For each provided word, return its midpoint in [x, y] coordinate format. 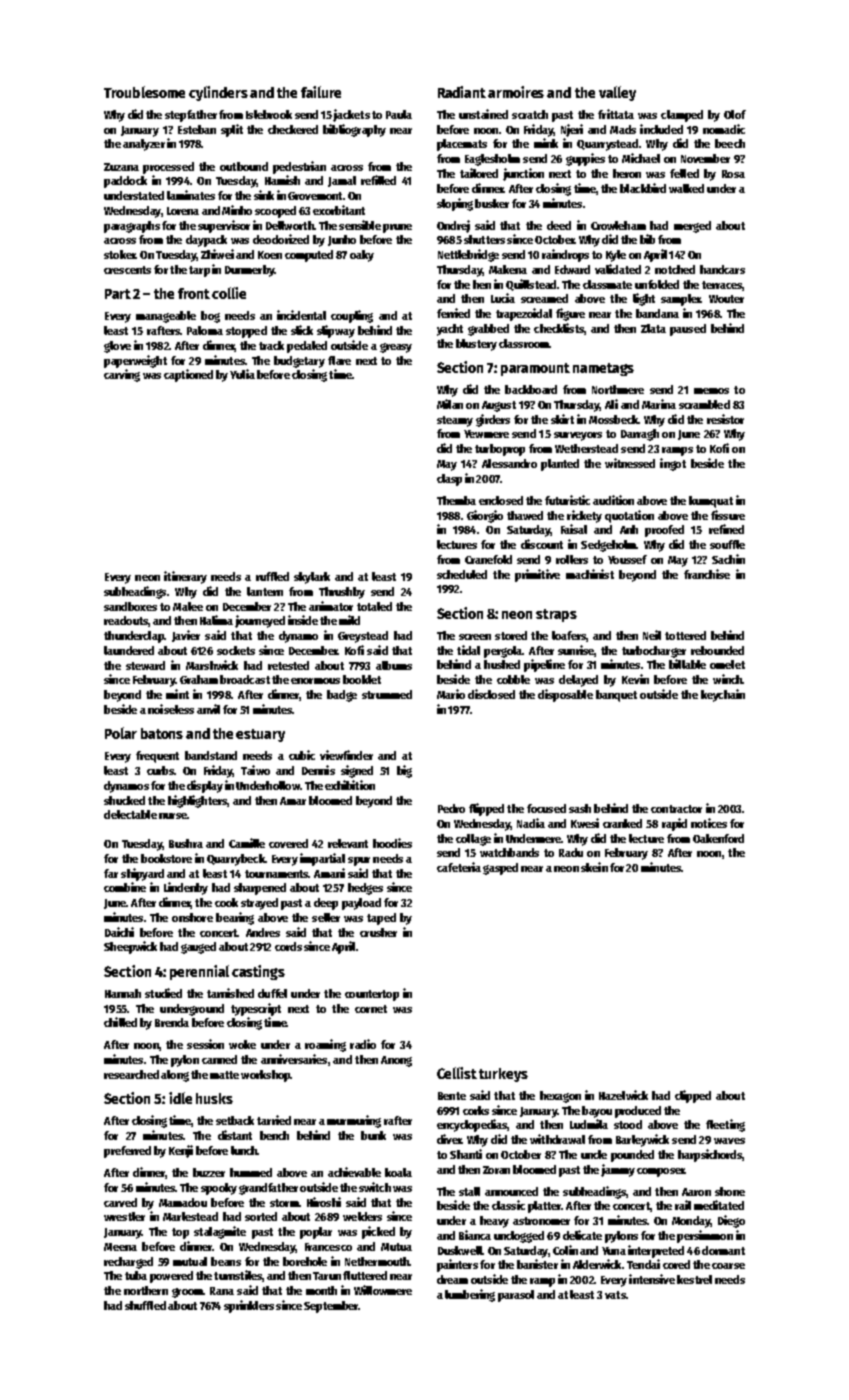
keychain [723, 695]
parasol [516, 1296]
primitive [537, 575]
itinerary [185, 577]
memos [711, 391]
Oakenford [718, 838]
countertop [372, 995]
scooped [275, 212]
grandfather [268, 1189]
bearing [235, 918]
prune [397, 228]
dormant [723, 1250]
